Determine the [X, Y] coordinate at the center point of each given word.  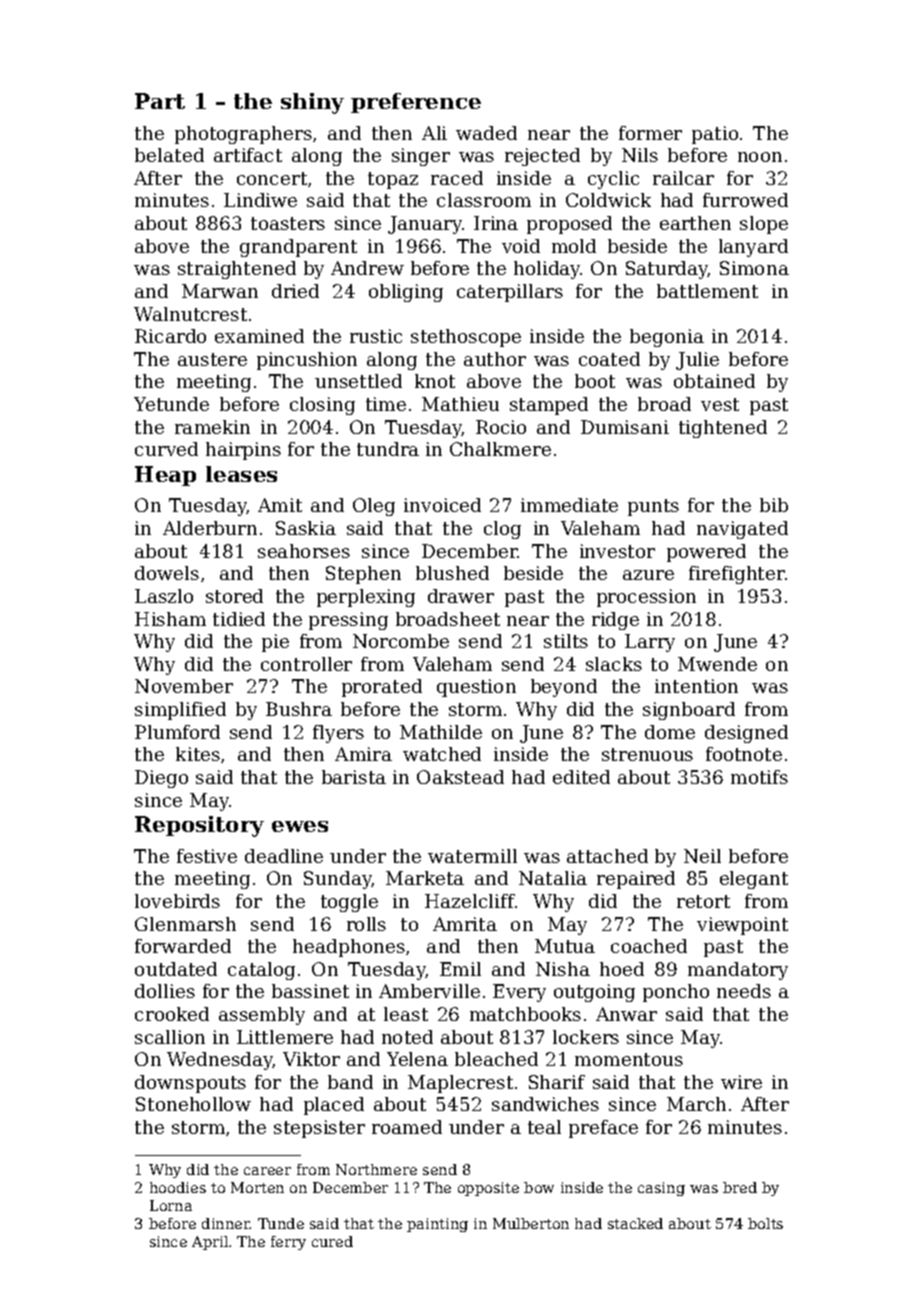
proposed [569, 225]
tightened [723, 429]
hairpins [243, 451]
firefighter [737, 575]
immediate [569, 505]
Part [160, 101]
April [210, 1243]
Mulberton [531, 1223]
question [476, 688]
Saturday [667, 270]
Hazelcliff [470, 901]
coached [649, 946]
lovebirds [177, 901]
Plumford [177, 732]
